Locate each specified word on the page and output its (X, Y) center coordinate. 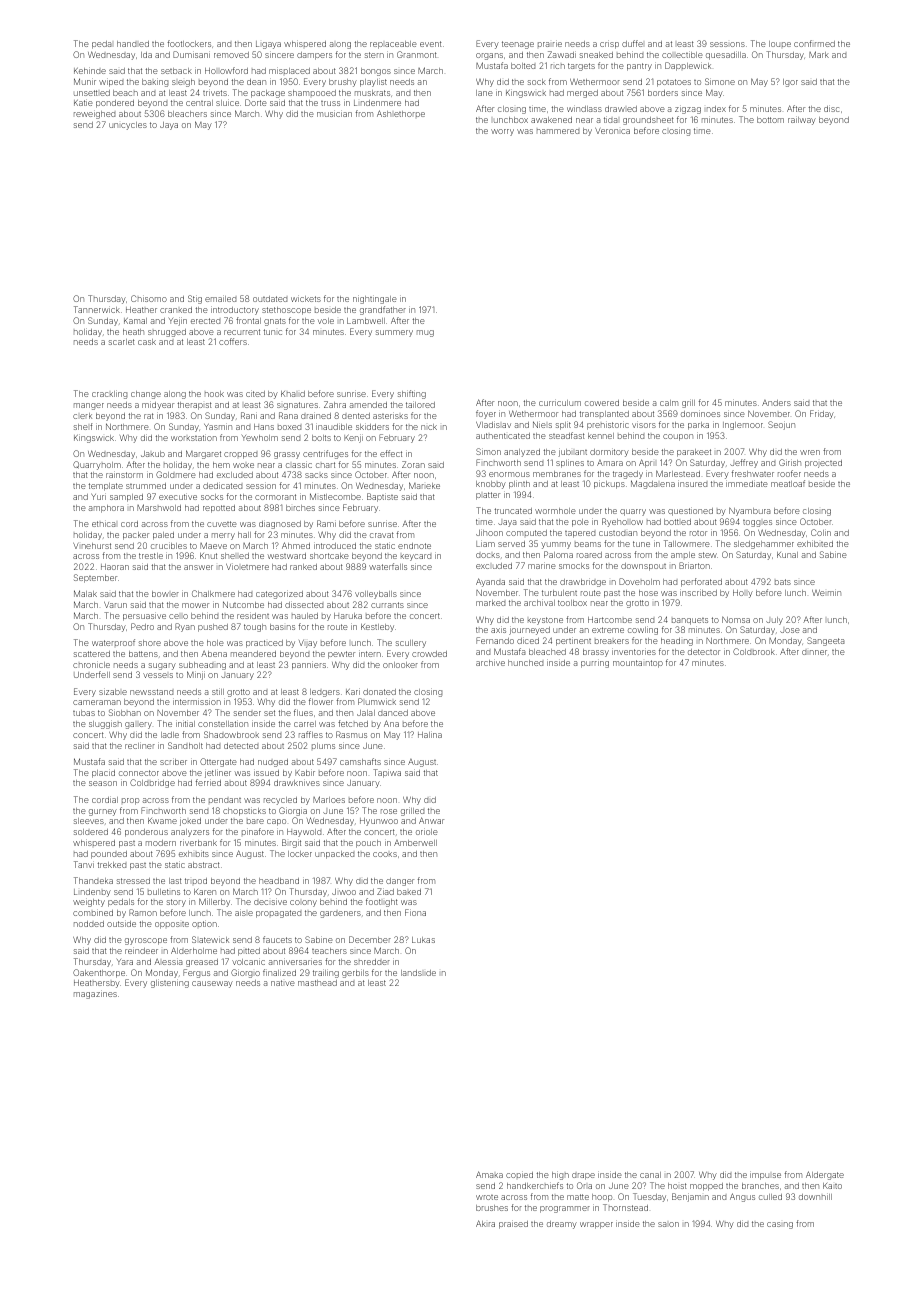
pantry (639, 67)
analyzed (522, 453)
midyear (158, 405)
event (430, 44)
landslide (418, 973)
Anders (776, 403)
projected (823, 464)
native (283, 983)
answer (198, 567)
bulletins (164, 892)
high (560, 1175)
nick (429, 427)
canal (650, 1175)
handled (133, 44)
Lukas (423, 940)
